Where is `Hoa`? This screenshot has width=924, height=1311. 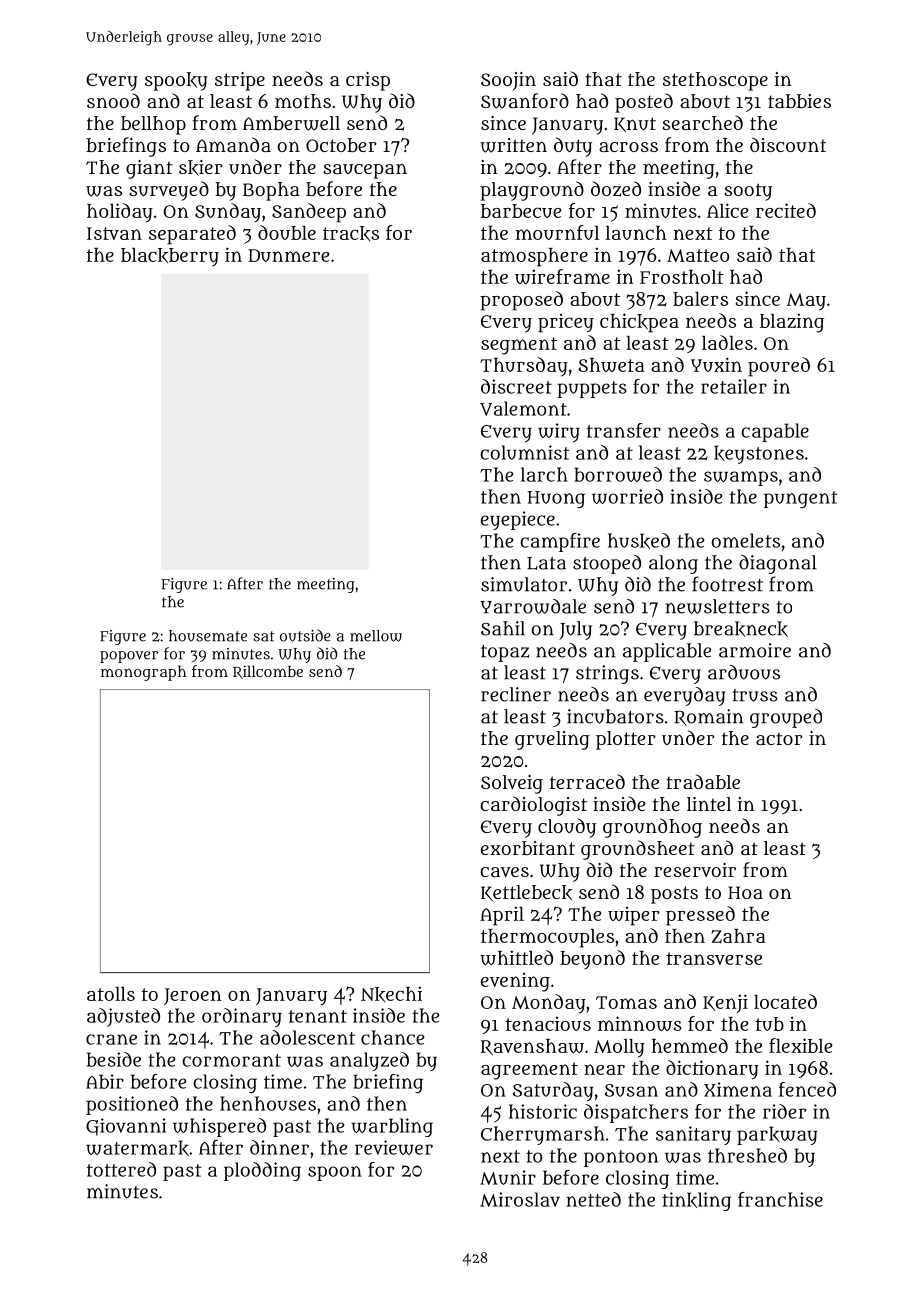
Hoa is located at coordinates (745, 892).
